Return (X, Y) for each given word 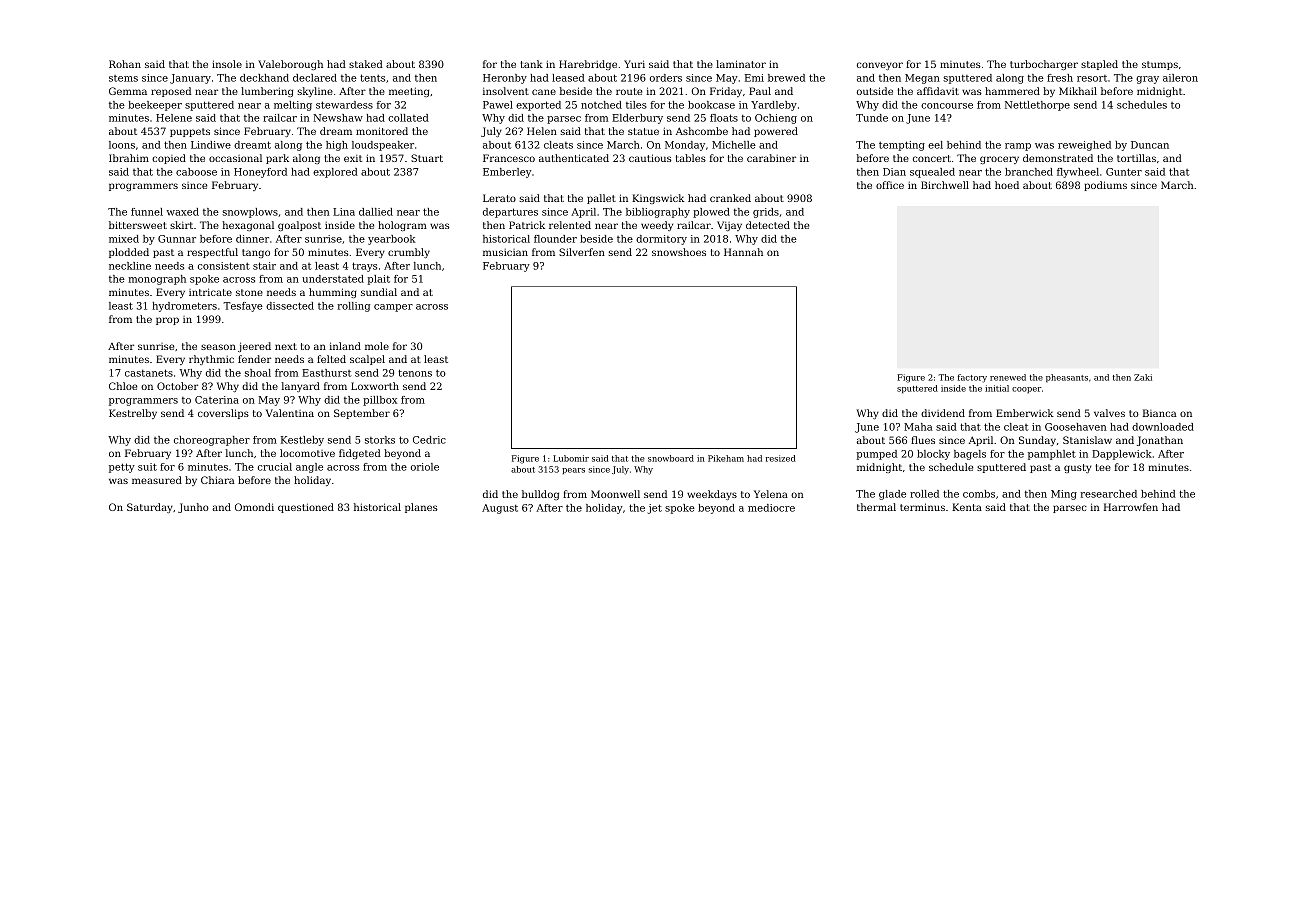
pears (573, 471)
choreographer (212, 441)
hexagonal (248, 226)
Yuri (634, 64)
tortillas (1136, 158)
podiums (1105, 186)
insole (227, 64)
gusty (1077, 468)
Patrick (527, 225)
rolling (353, 307)
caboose (196, 172)
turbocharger (1044, 65)
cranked (730, 198)
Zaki (1143, 377)
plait (379, 280)
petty (122, 468)
